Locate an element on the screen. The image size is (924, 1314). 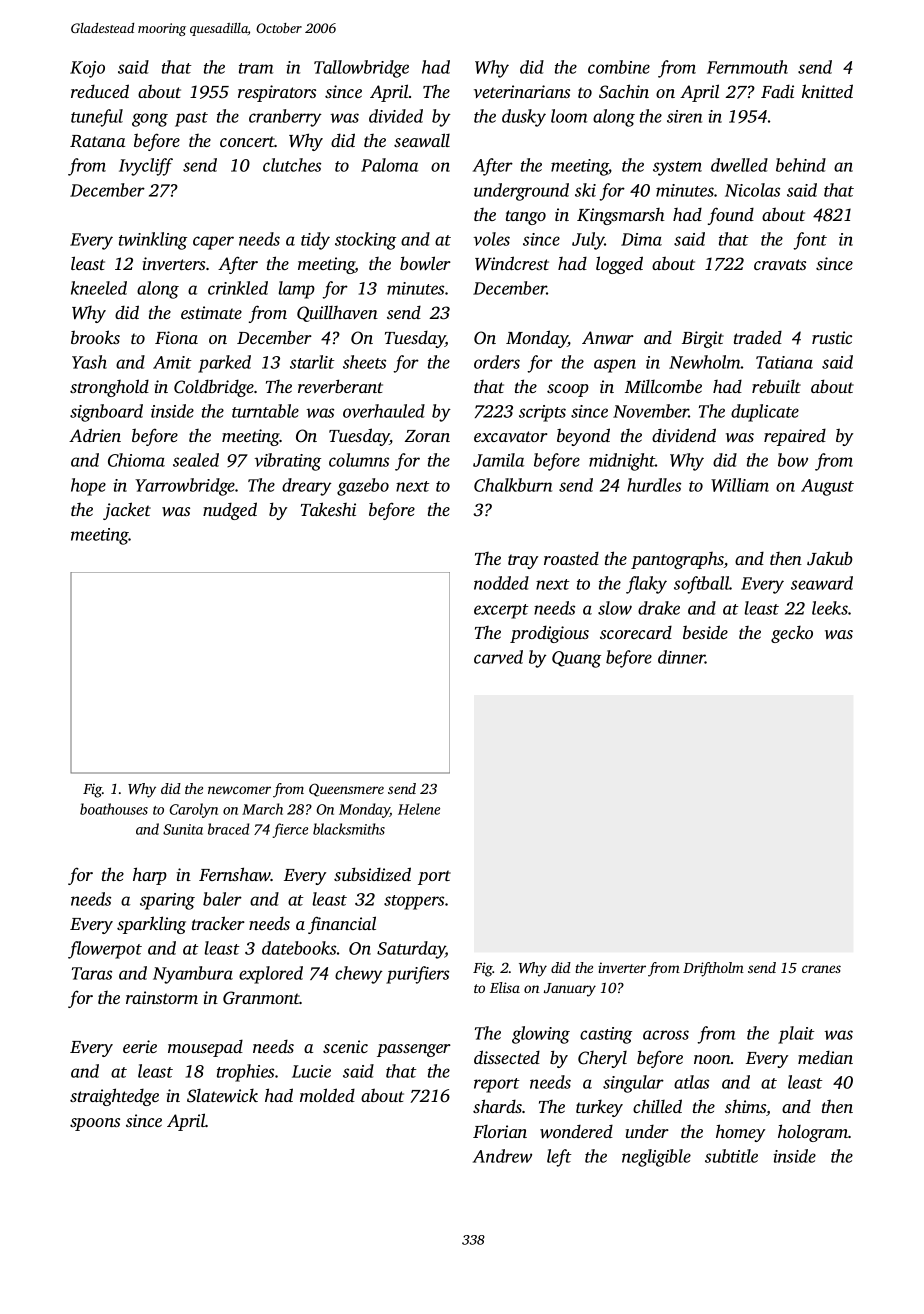
Sunita is located at coordinates (183, 829).
